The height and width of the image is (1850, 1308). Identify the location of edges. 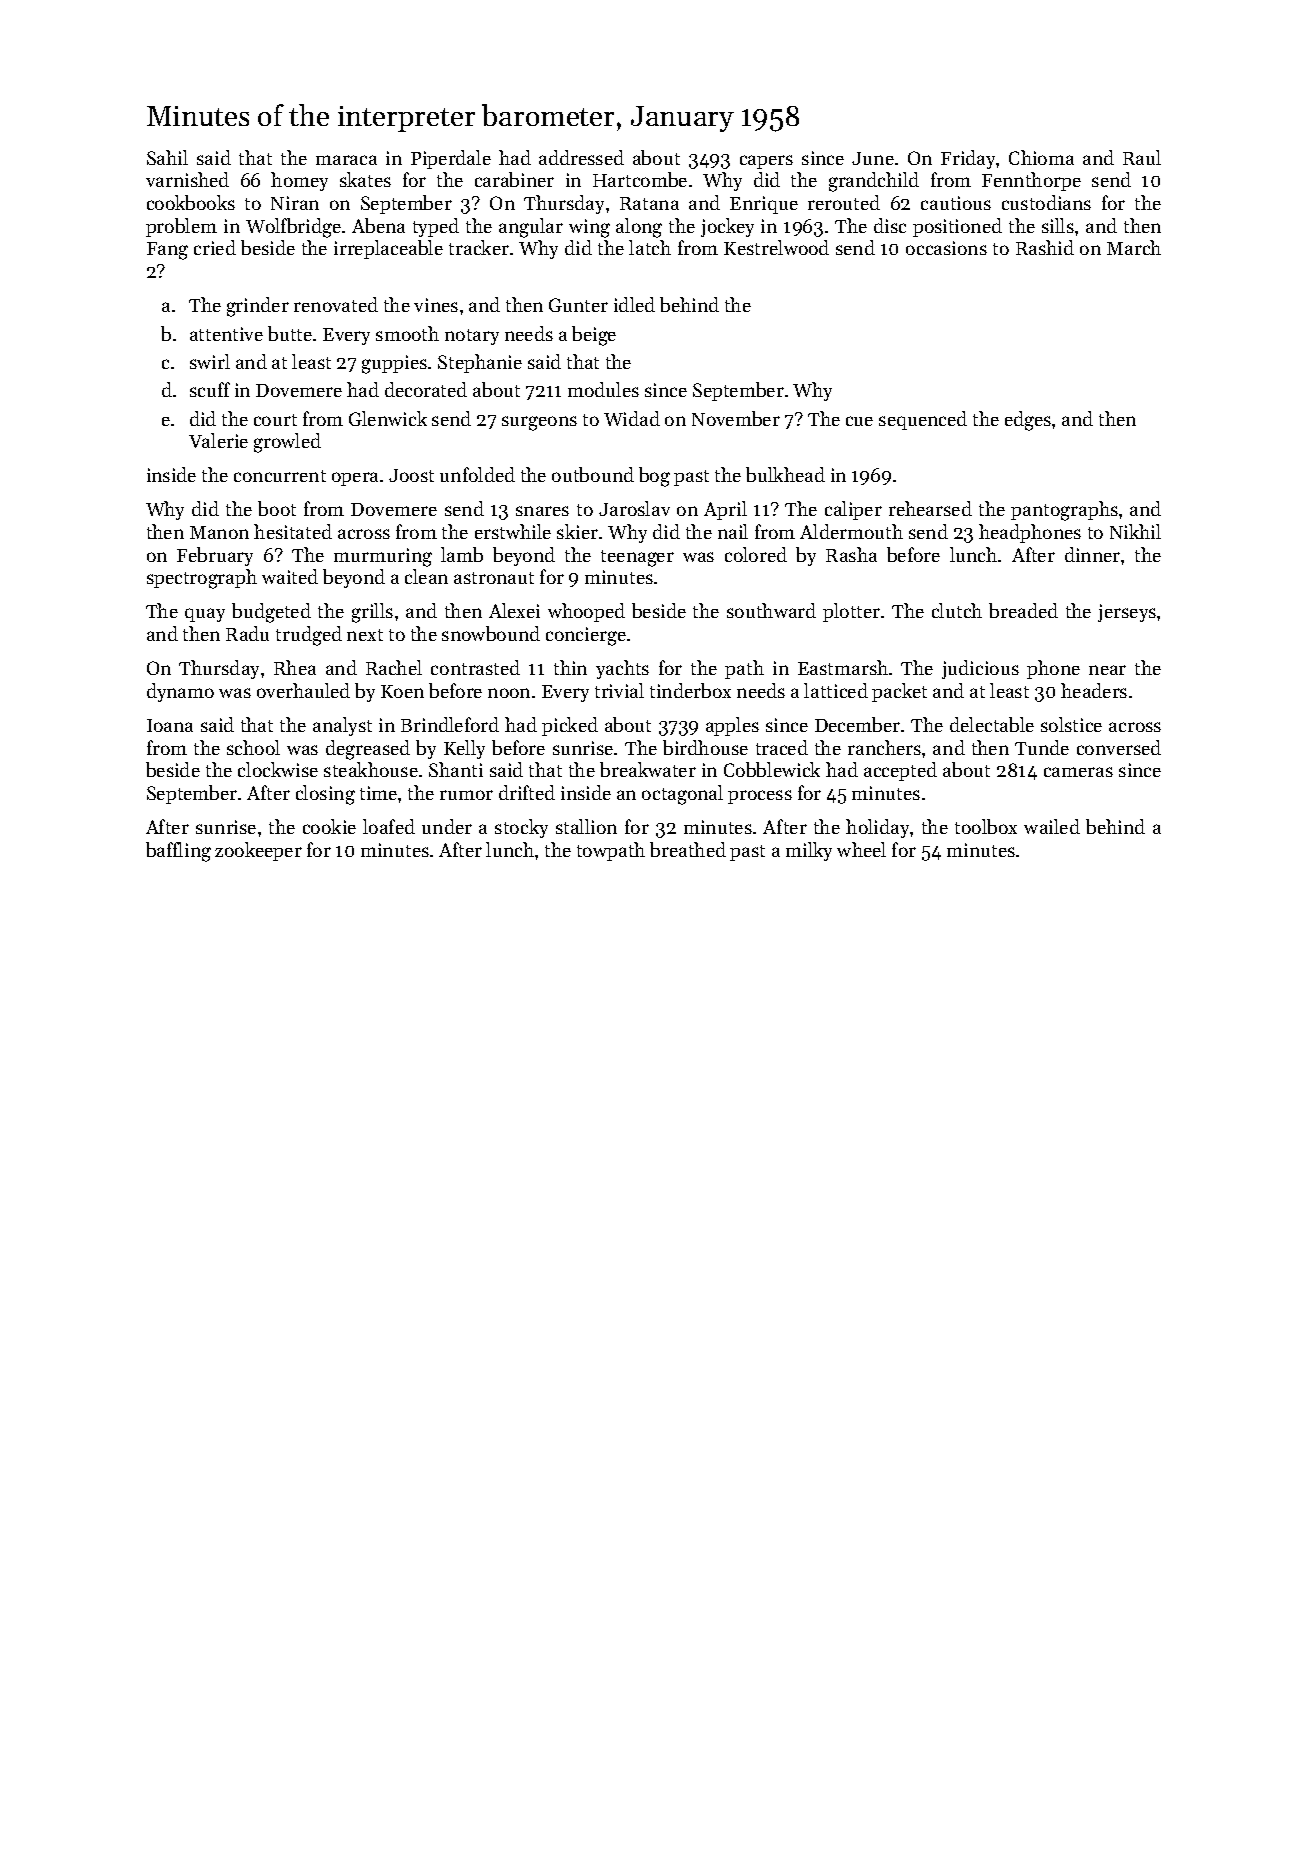
(1028, 421).
